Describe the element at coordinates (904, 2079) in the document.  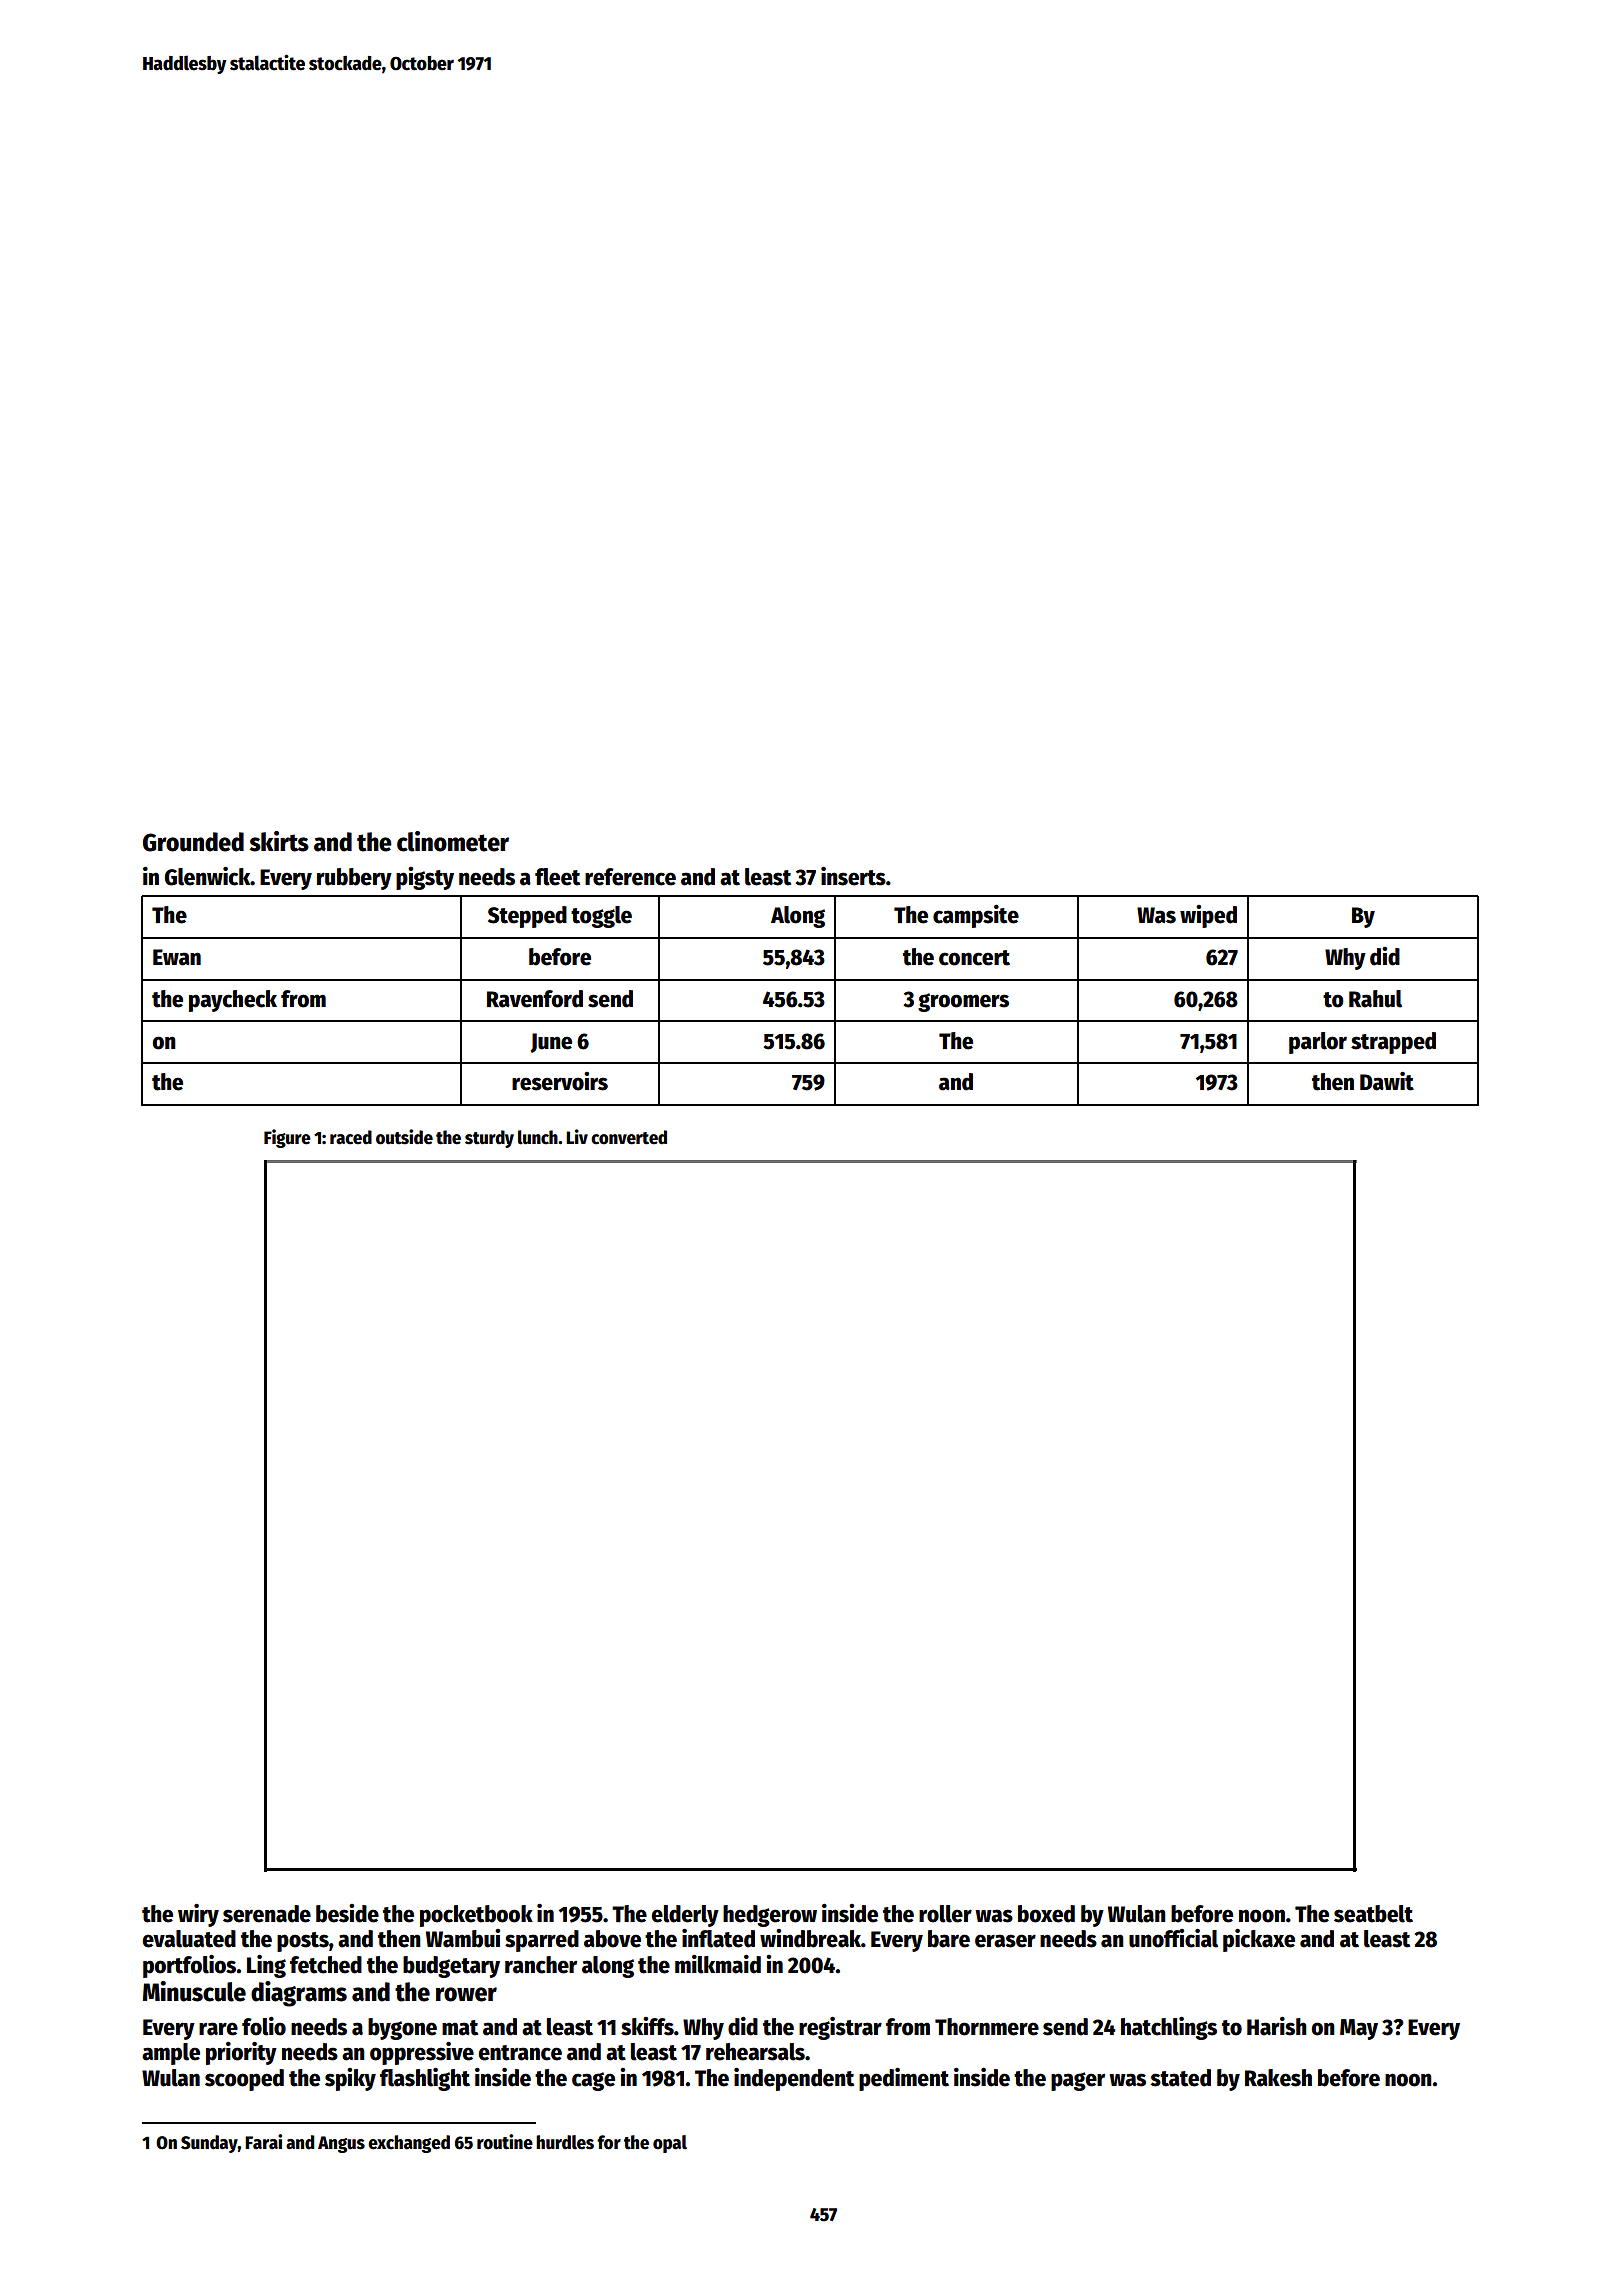
I see `pediment` at that location.
